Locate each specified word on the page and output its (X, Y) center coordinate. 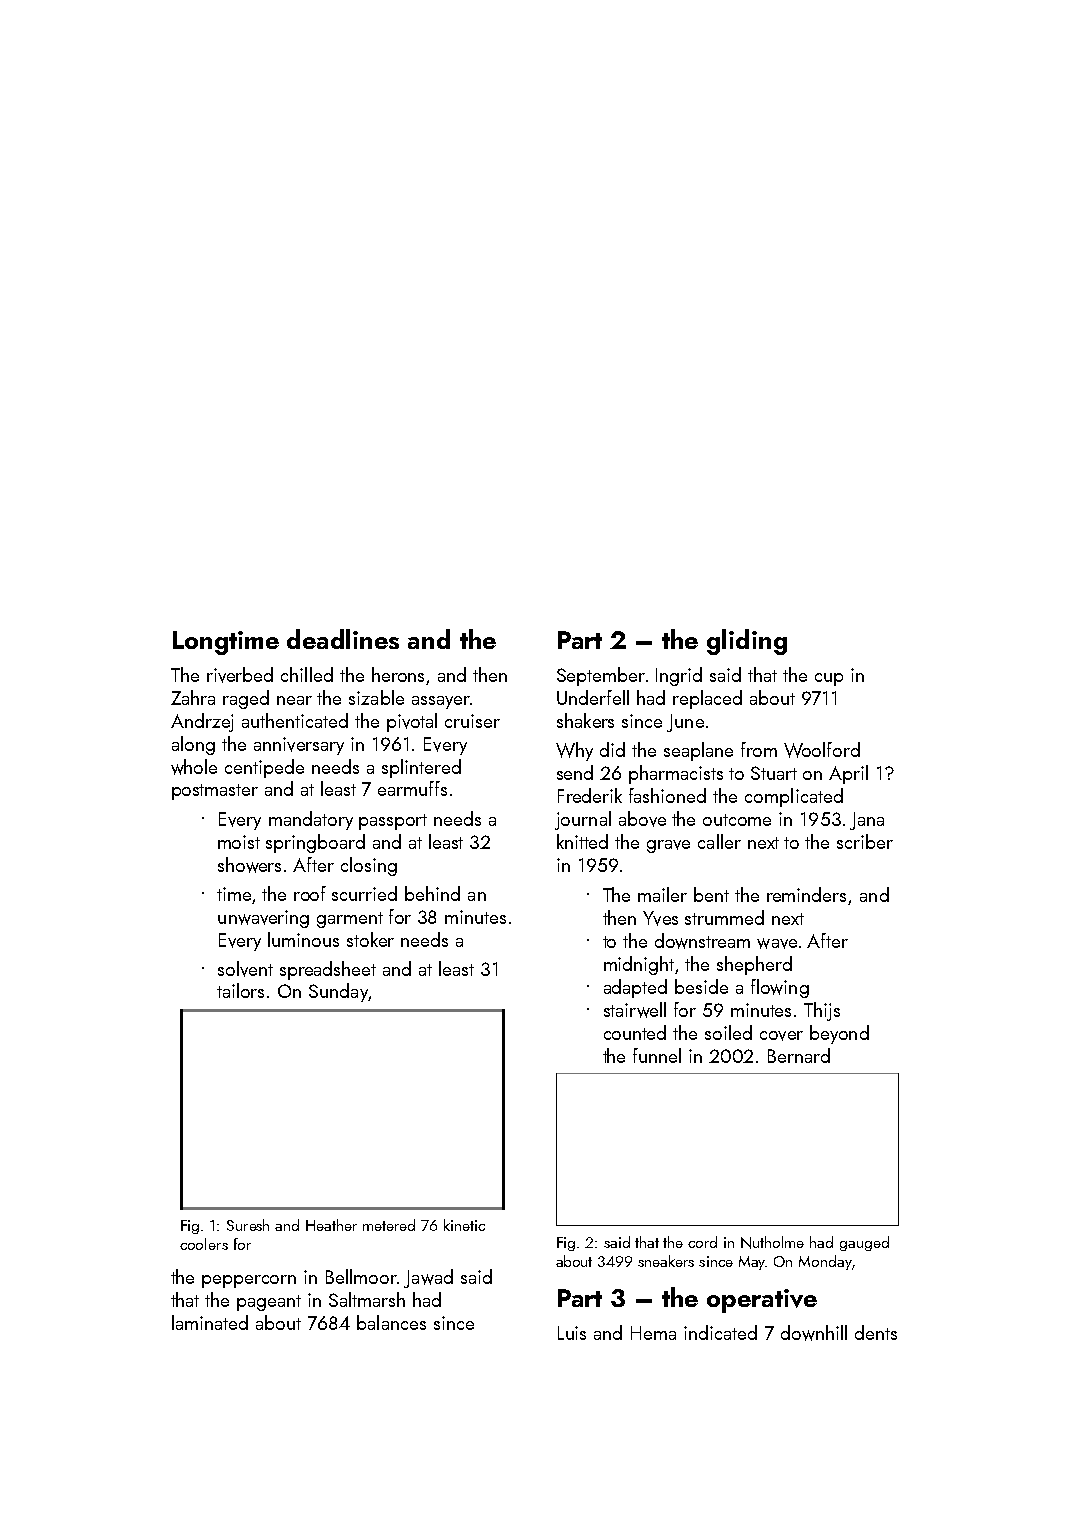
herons (398, 674)
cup (829, 679)
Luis (572, 1333)
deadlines (343, 639)
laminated (210, 1322)
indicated (720, 1332)
